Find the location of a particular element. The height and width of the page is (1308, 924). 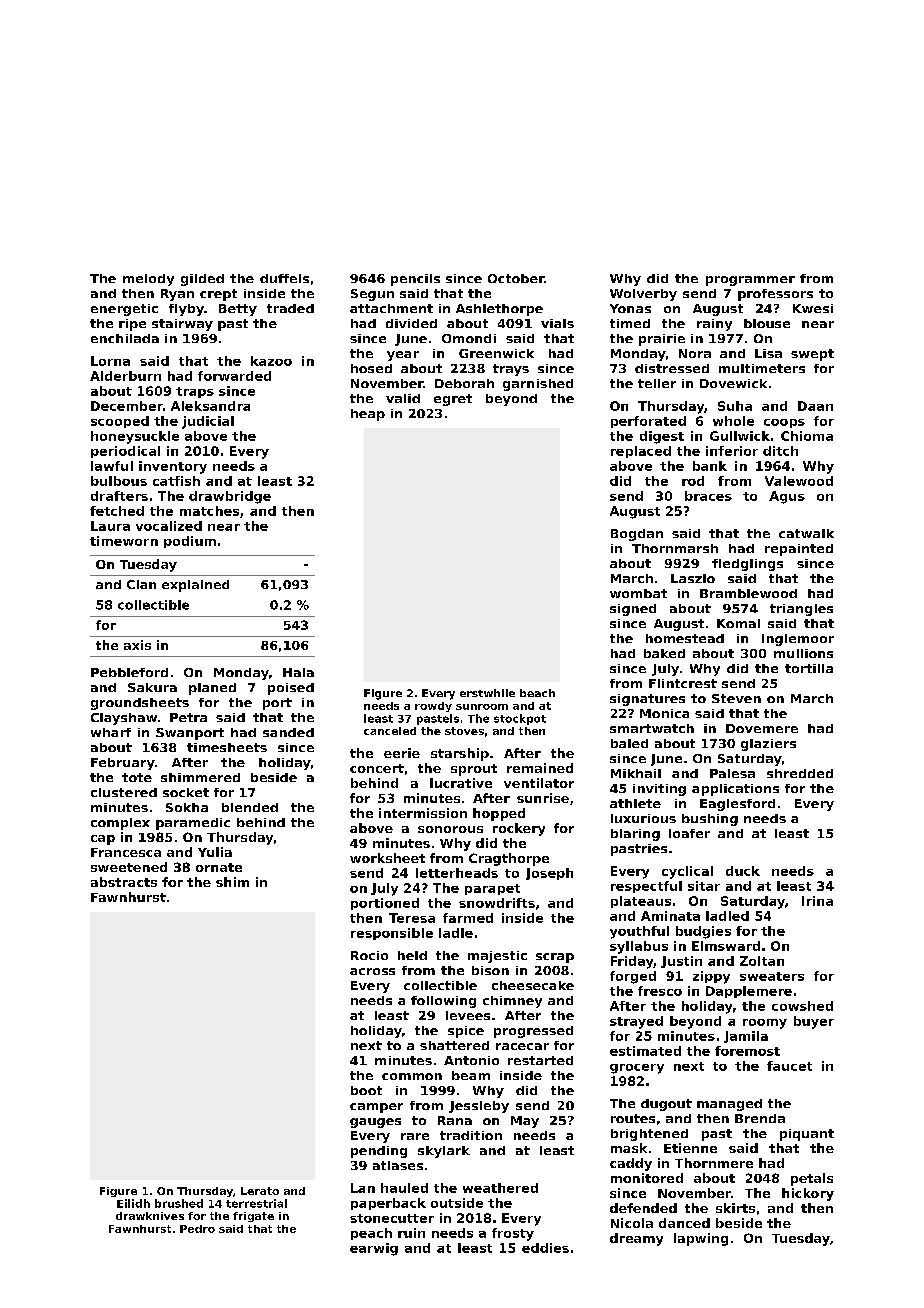

Wolverby is located at coordinates (643, 295).
